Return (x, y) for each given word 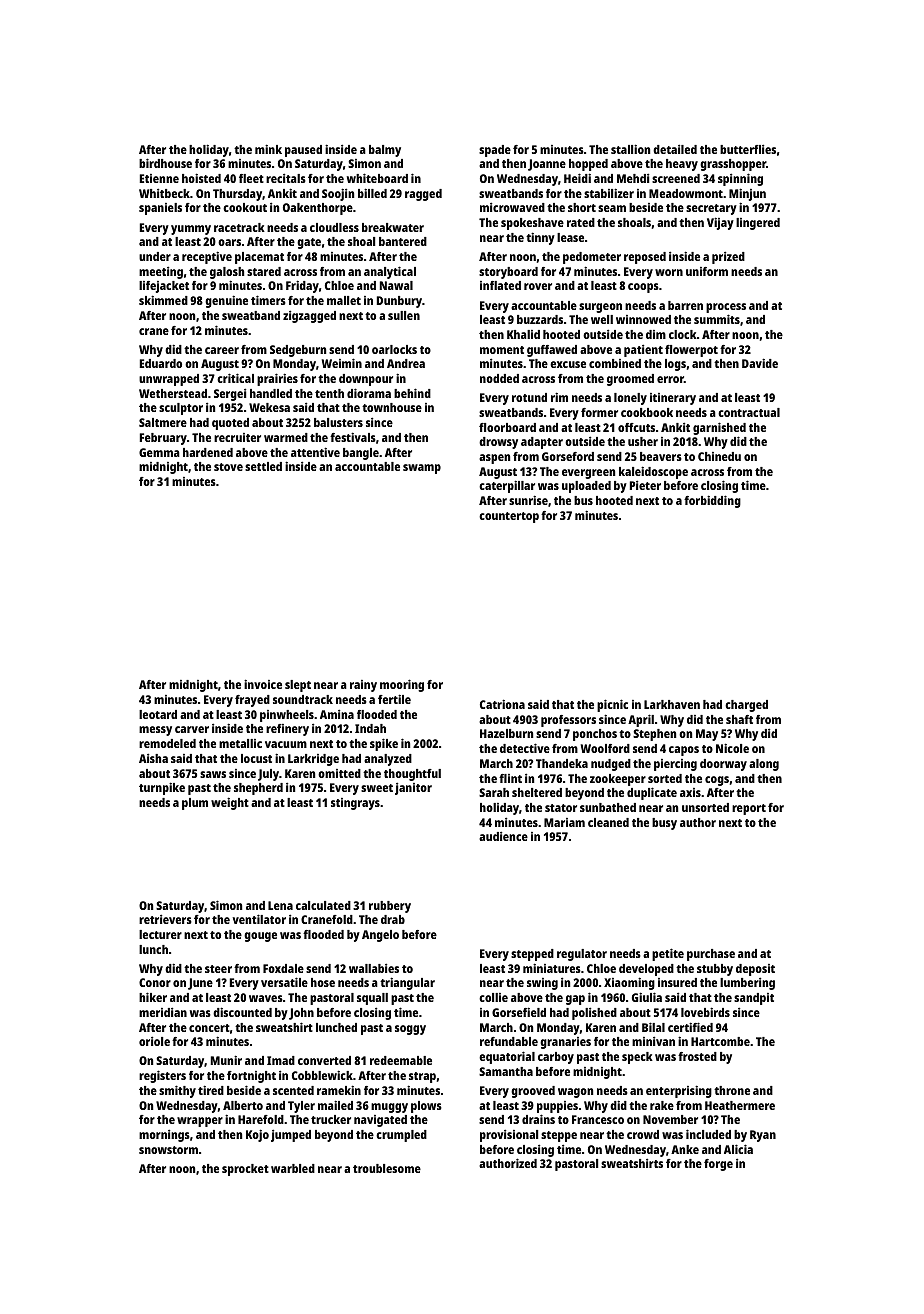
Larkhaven (672, 704)
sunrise (528, 500)
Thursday (237, 195)
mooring (402, 685)
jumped (291, 1135)
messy (155, 731)
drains (538, 1119)
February (163, 439)
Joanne (547, 165)
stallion (630, 149)
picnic (612, 705)
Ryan (763, 1136)
